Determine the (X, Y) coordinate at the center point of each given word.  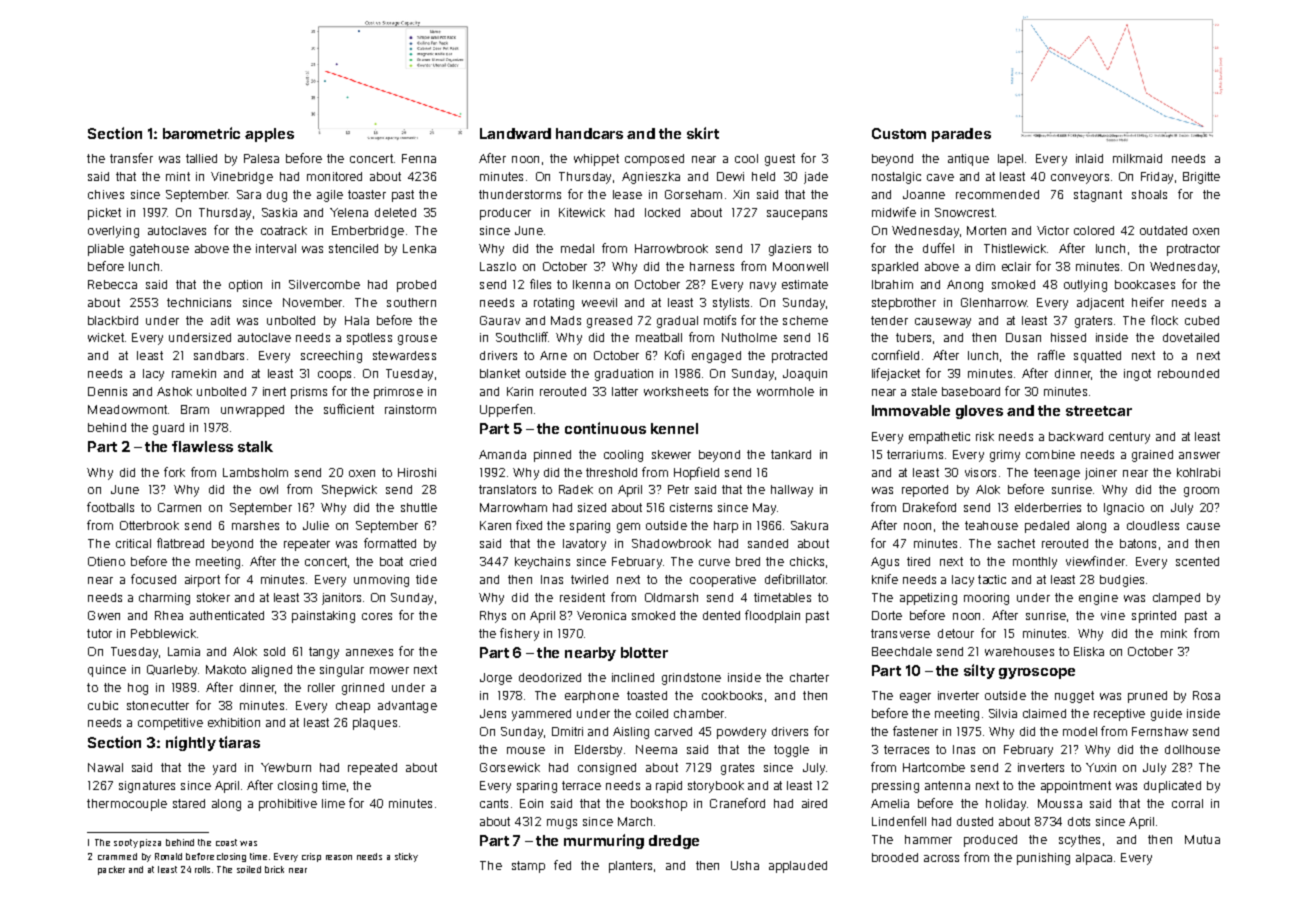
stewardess (404, 355)
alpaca (1094, 859)
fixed (529, 525)
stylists (731, 304)
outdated (1163, 230)
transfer (131, 158)
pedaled (1047, 527)
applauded (798, 867)
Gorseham (693, 194)
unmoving (381, 581)
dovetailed (1191, 337)
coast (226, 842)
